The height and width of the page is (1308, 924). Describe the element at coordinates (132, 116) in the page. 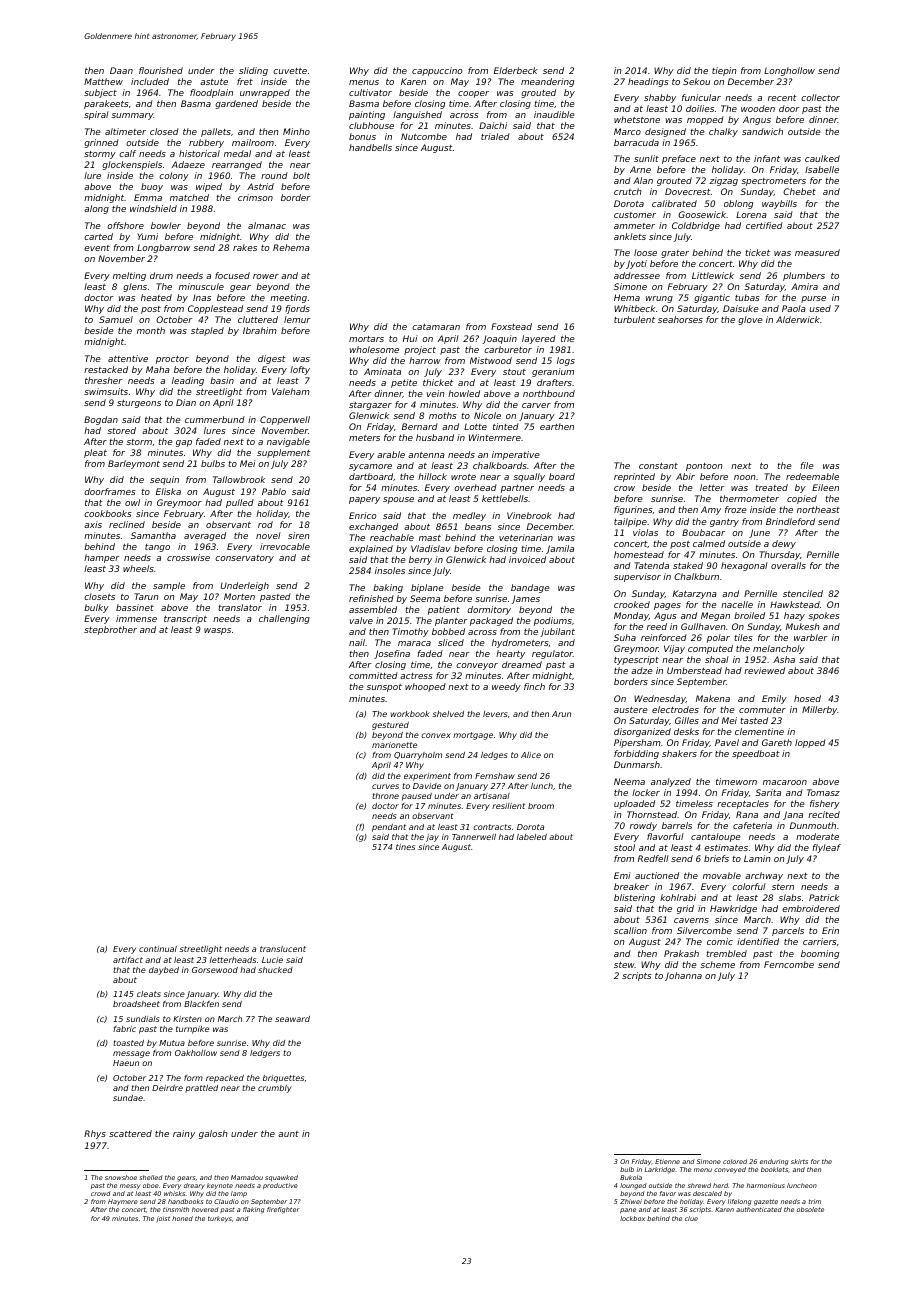

I see `summary` at that location.
